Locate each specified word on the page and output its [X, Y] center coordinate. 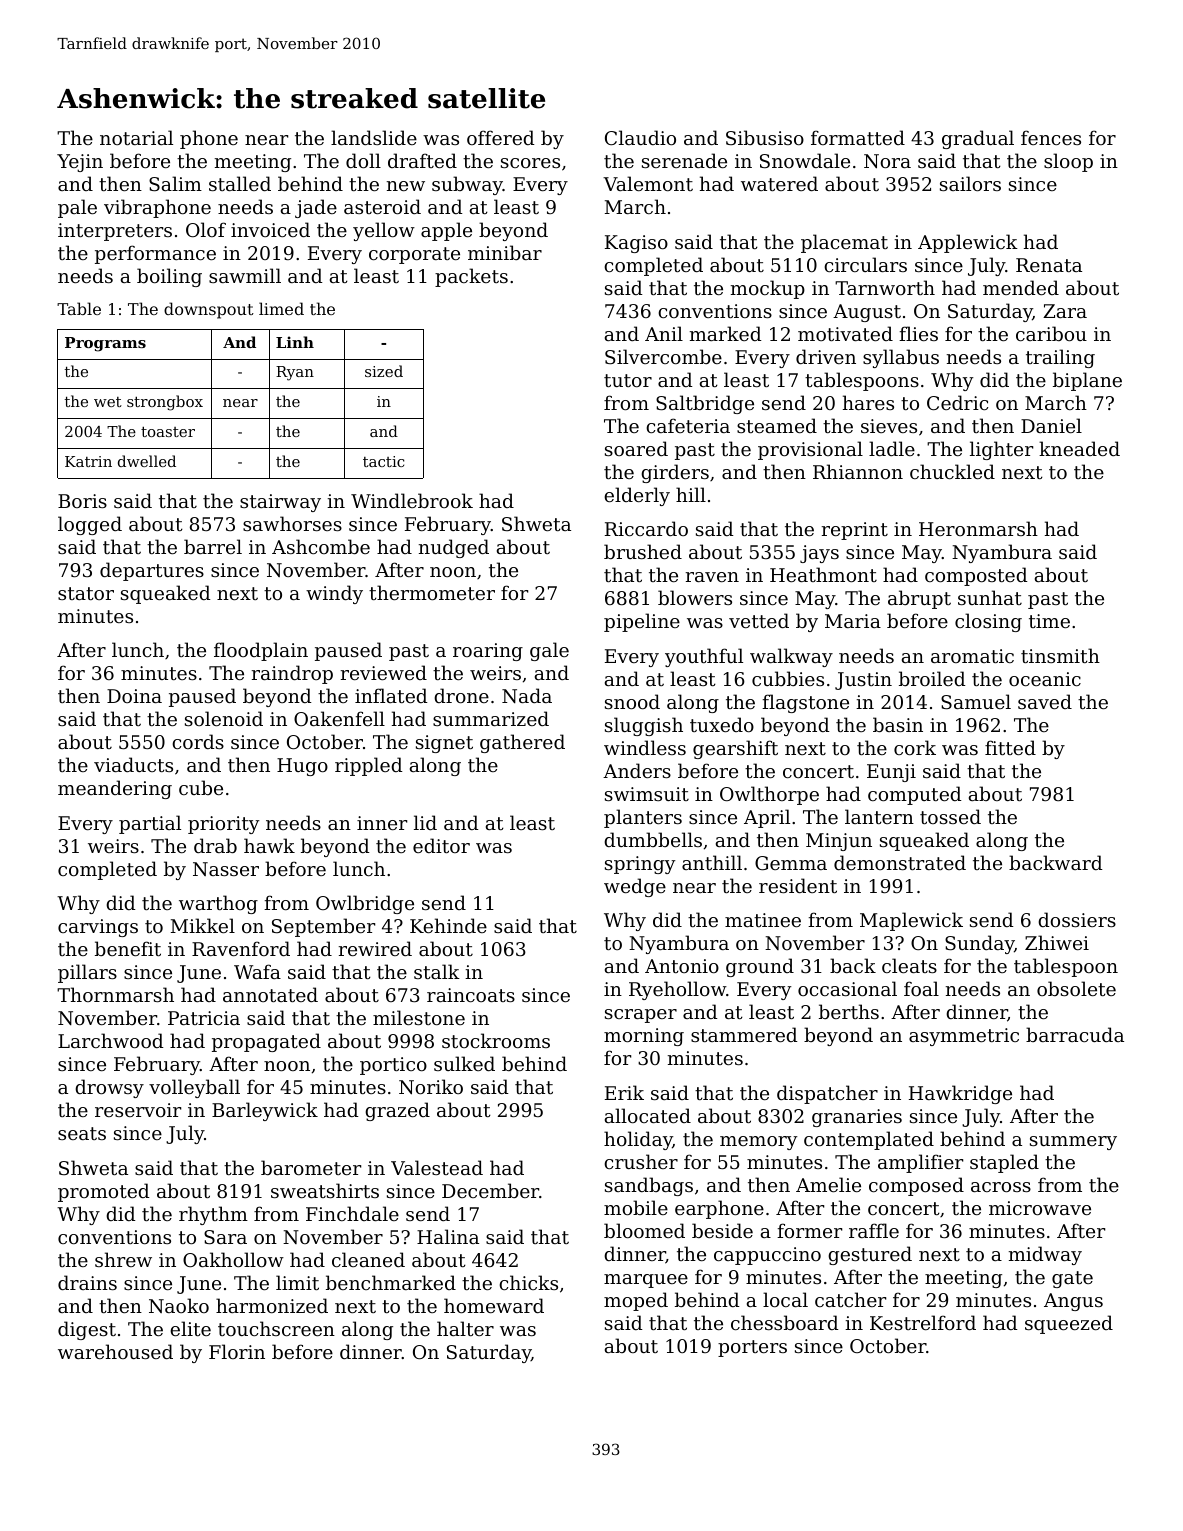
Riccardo [646, 528]
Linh [295, 342]
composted [976, 576]
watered [779, 183]
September [324, 927]
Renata [1049, 265]
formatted [858, 137]
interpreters [115, 232]
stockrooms [496, 1040]
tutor [628, 380]
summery [1073, 1143]
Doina [134, 696]
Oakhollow [233, 1259]
